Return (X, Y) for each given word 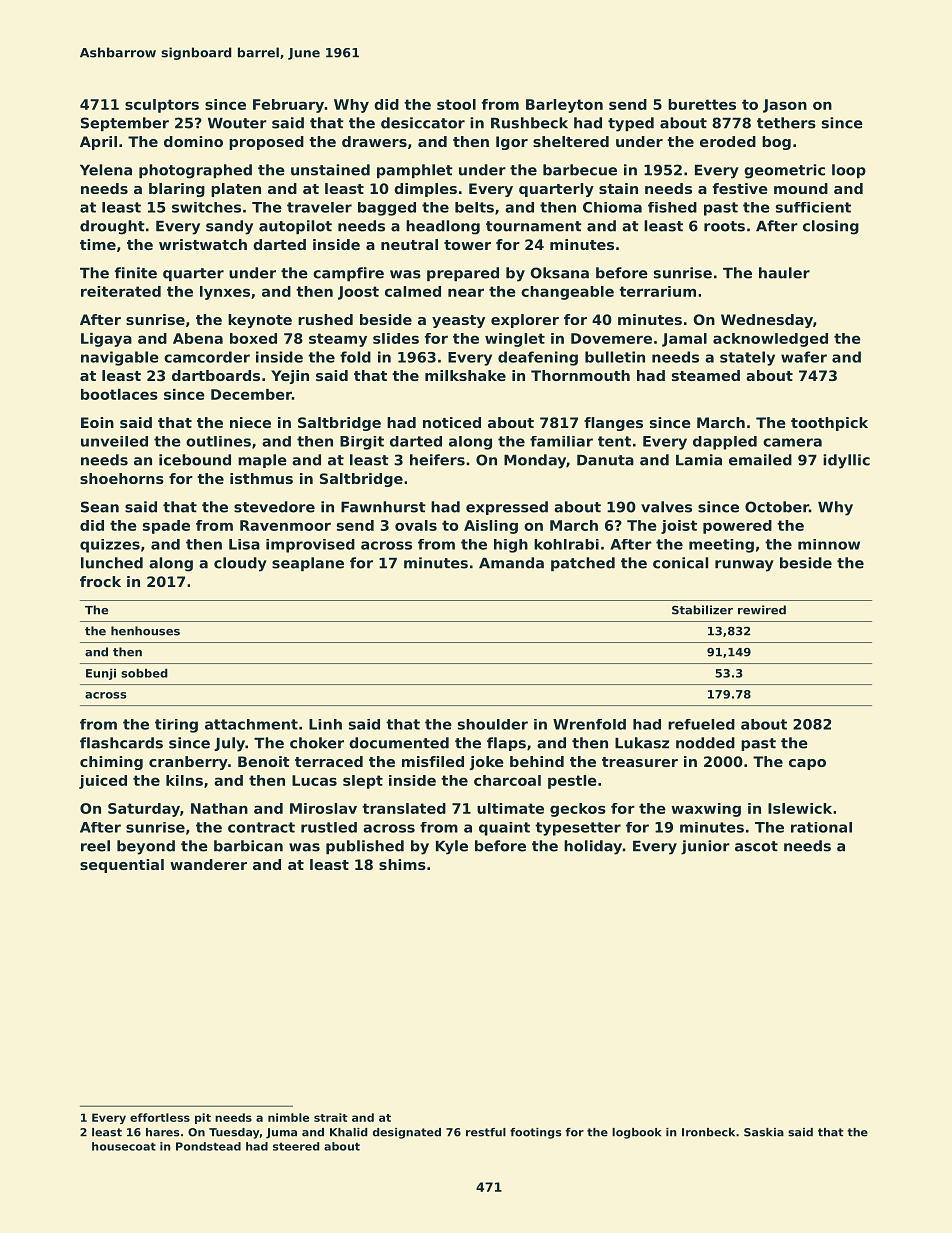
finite (136, 273)
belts (474, 207)
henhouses (145, 631)
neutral (409, 244)
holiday (593, 847)
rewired (762, 610)
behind (537, 761)
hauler (784, 273)
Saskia (764, 1132)
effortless (160, 1117)
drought (112, 227)
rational (821, 827)
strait (331, 1117)
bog (776, 143)
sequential (122, 866)
